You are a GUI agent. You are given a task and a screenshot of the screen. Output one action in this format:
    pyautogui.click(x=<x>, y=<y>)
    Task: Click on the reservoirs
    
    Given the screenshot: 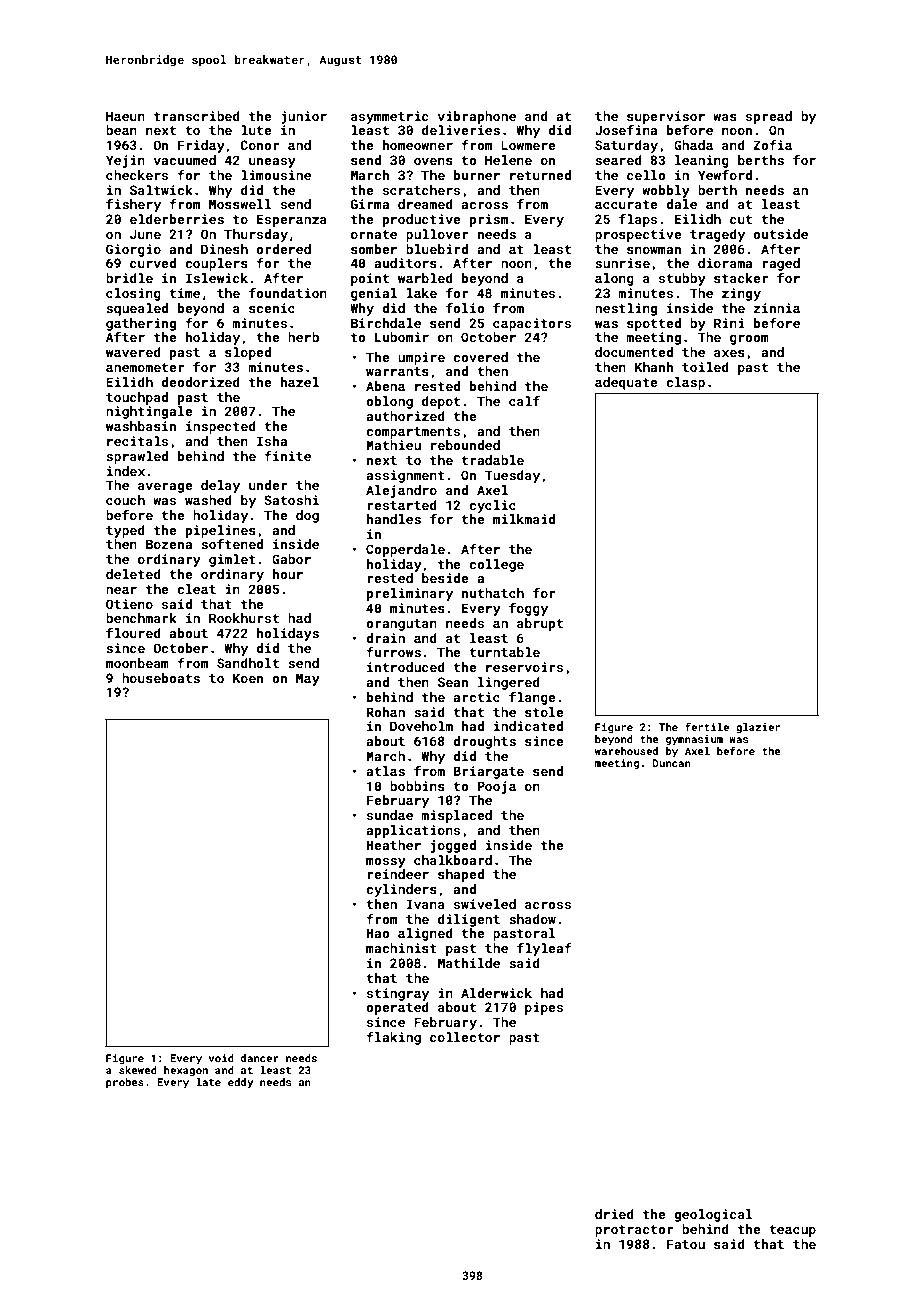 What is the action you would take?
    pyautogui.click(x=524, y=667)
